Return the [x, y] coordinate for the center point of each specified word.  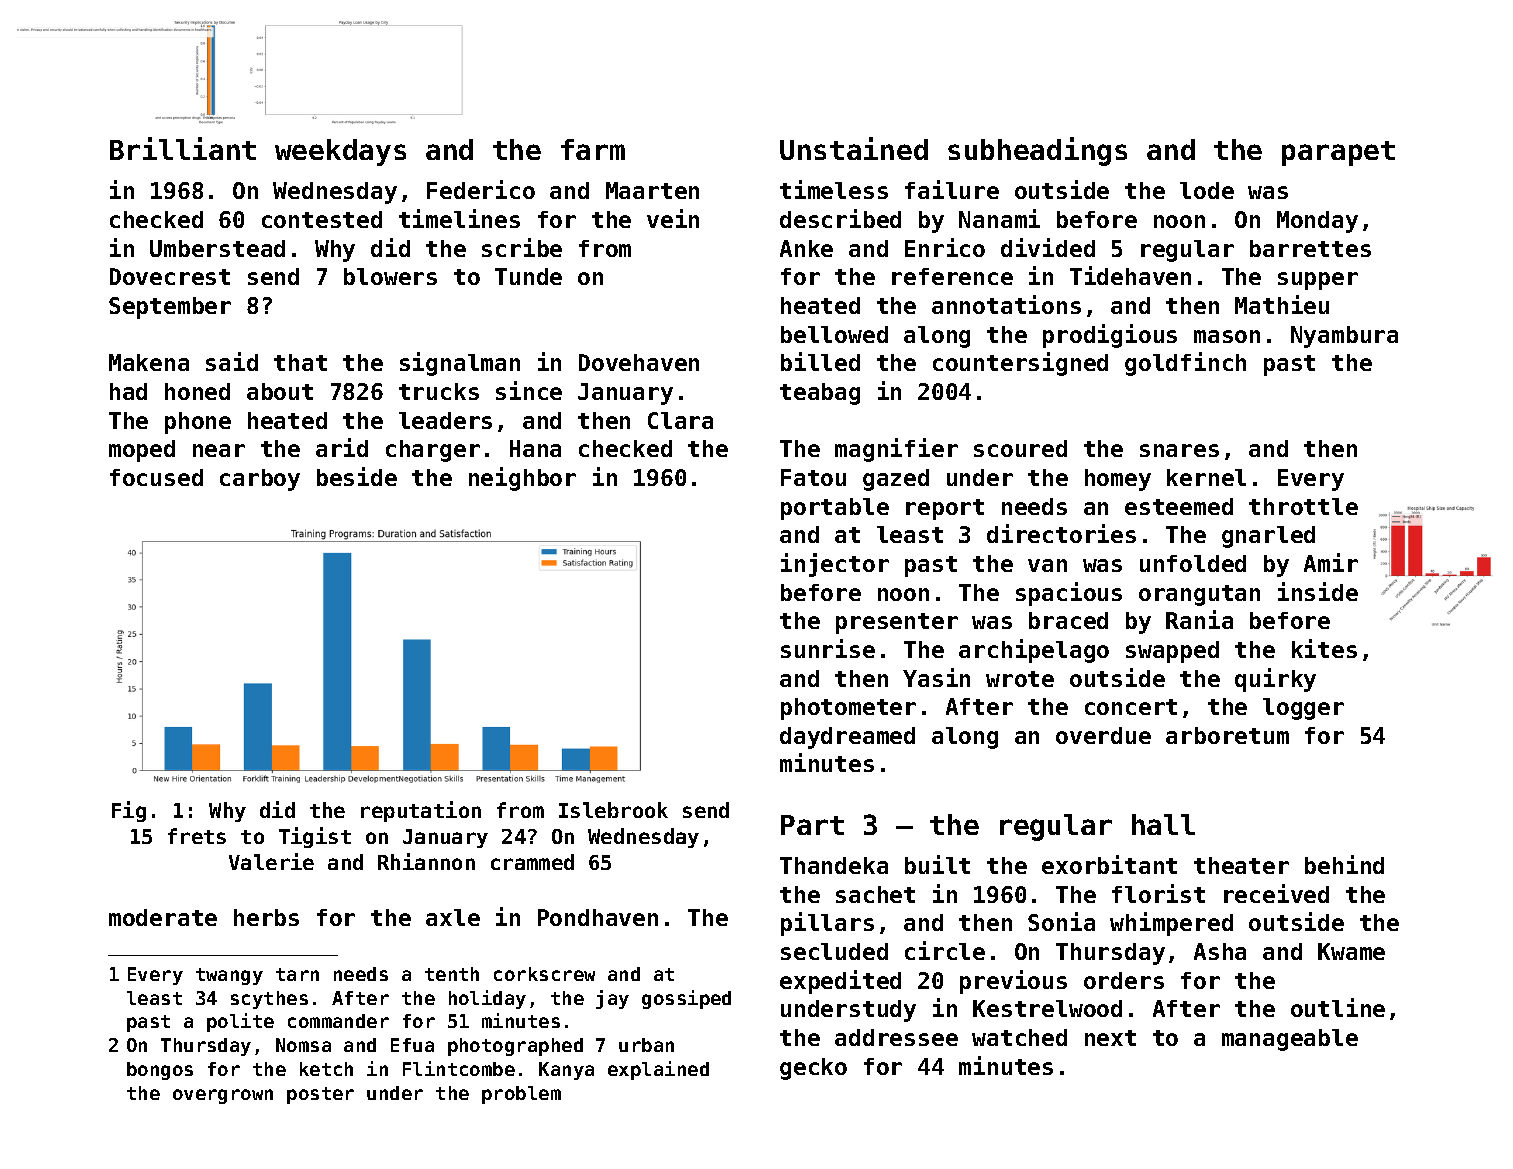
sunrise [828, 648]
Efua [412, 1045]
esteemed [1179, 506]
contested [322, 219]
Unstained [854, 148]
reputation [421, 811]
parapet [1338, 153]
